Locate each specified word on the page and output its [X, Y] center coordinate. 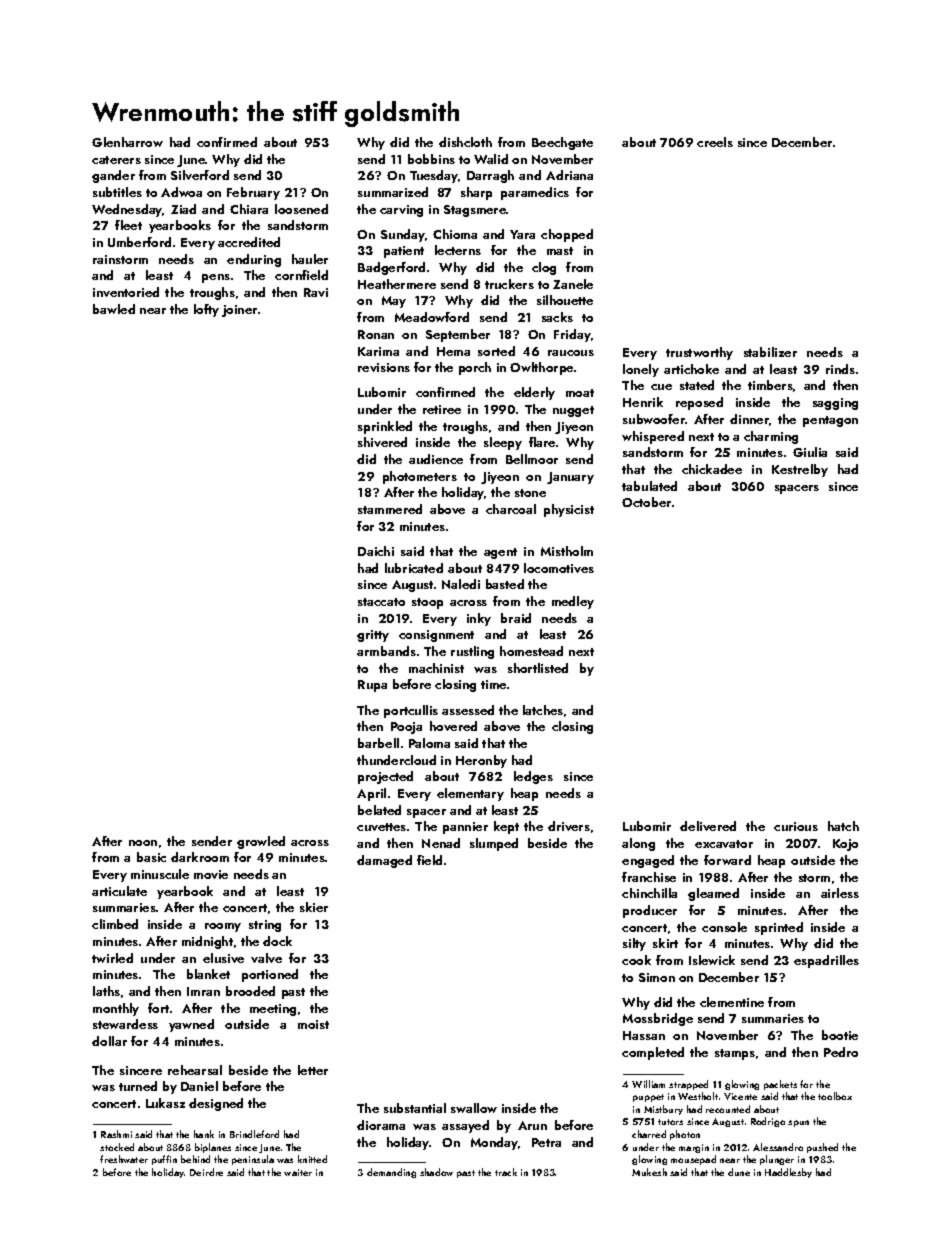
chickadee [712, 469]
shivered [382, 442]
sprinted [779, 928]
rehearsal [195, 1070]
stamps [735, 1054]
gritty [373, 636]
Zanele [573, 284]
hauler [310, 259]
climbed [115, 924]
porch [475, 368]
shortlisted [538, 668]
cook [636, 960]
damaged [384, 861]
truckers [509, 284]
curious [796, 826]
